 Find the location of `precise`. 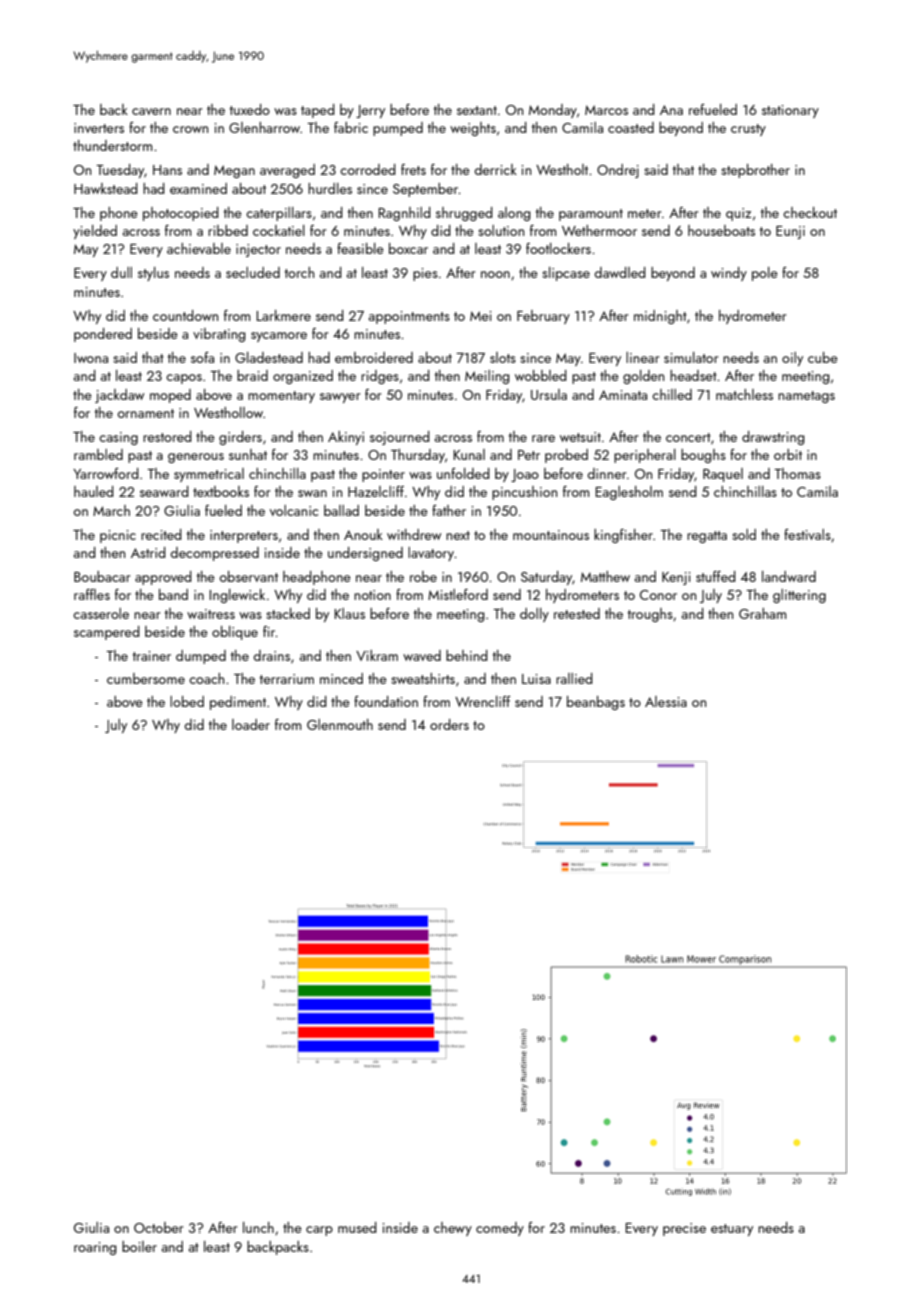

precise is located at coordinates (684, 1229).
